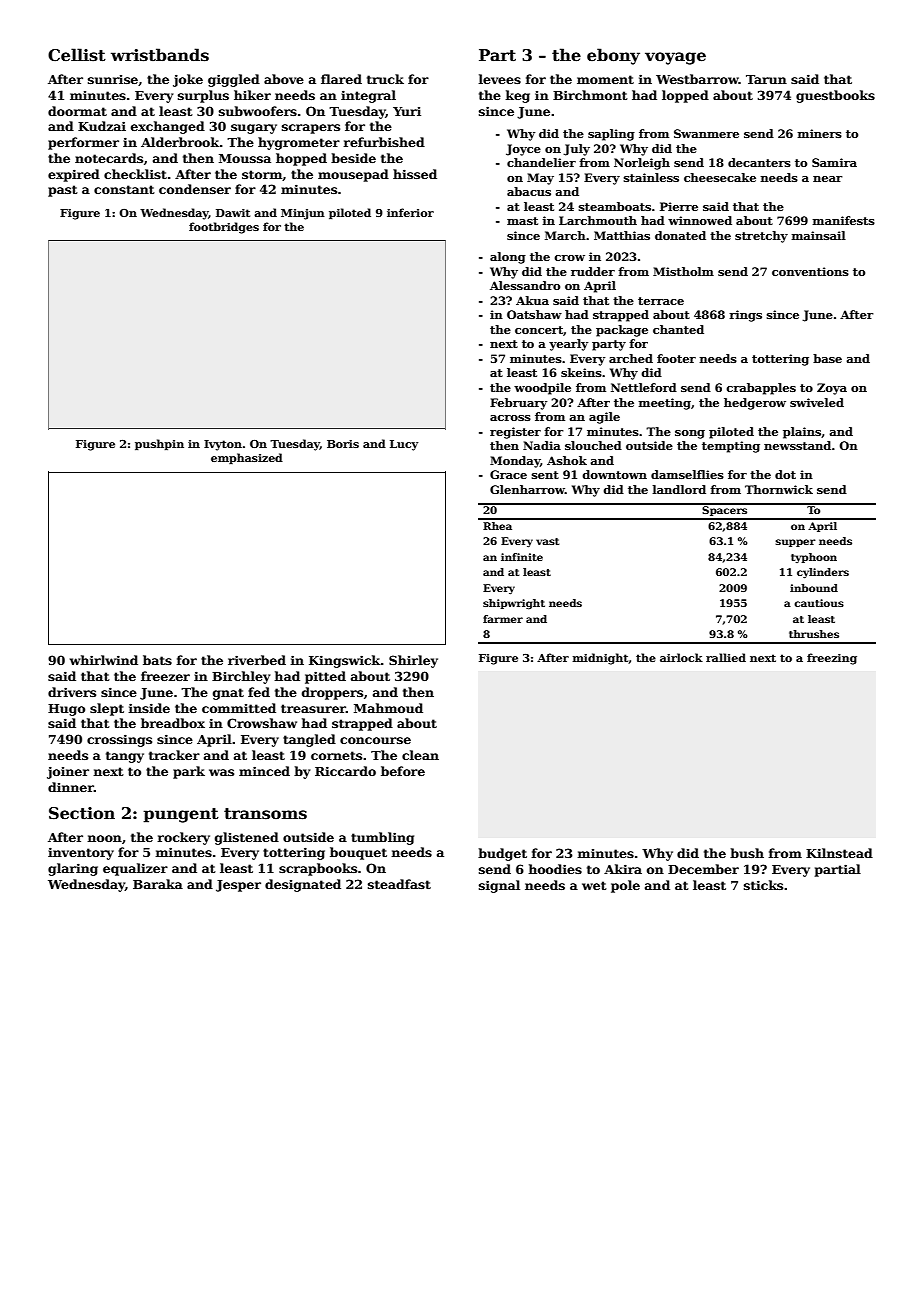 Image resolution: width=924 pixels, height=1308 pixels. What do you see at coordinates (407, 111) in the screenshot?
I see `Yuri` at bounding box center [407, 111].
